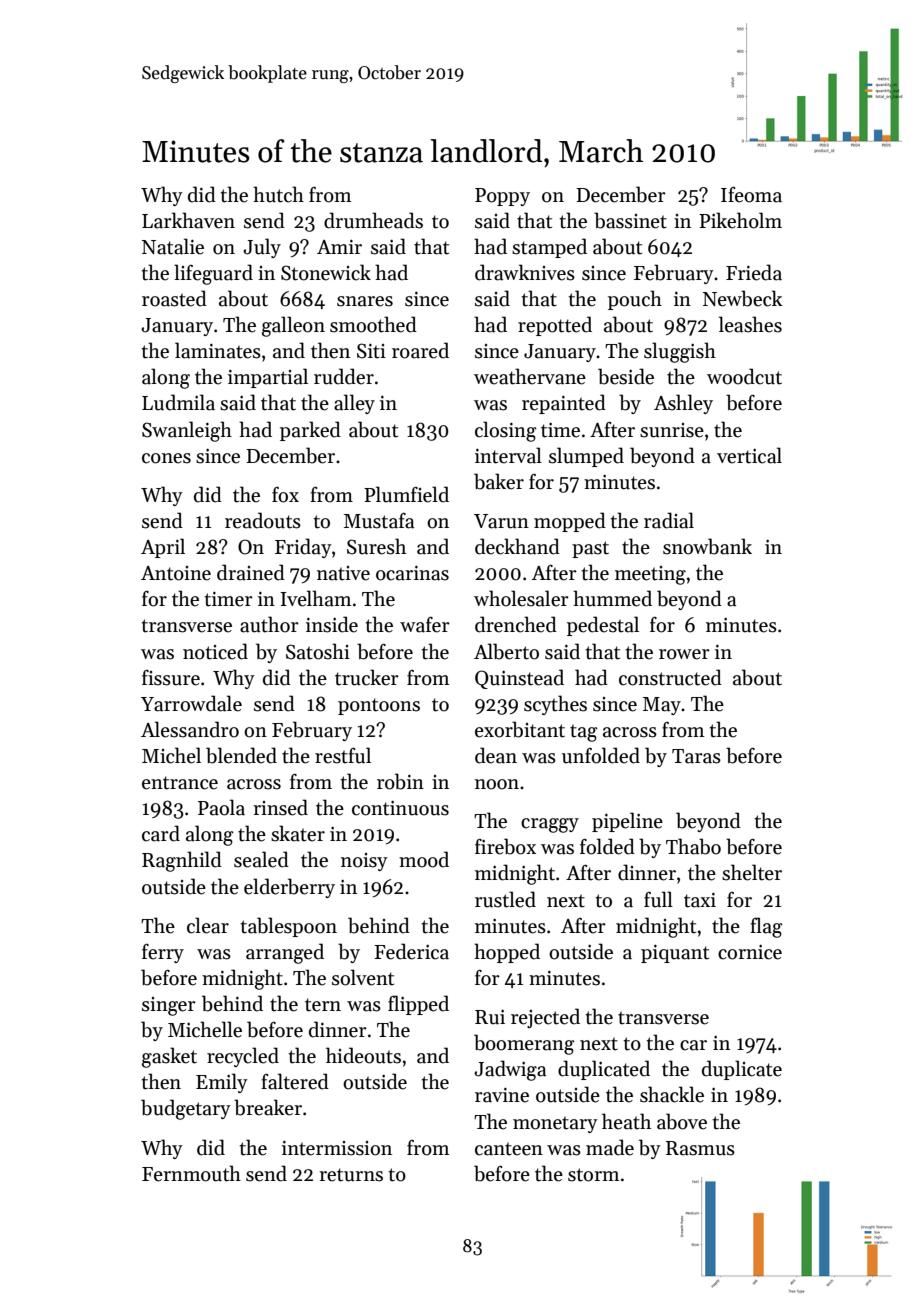 Image resolution: width=924 pixels, height=1314 pixels. What do you see at coordinates (420, 350) in the screenshot?
I see `roared` at bounding box center [420, 350].
